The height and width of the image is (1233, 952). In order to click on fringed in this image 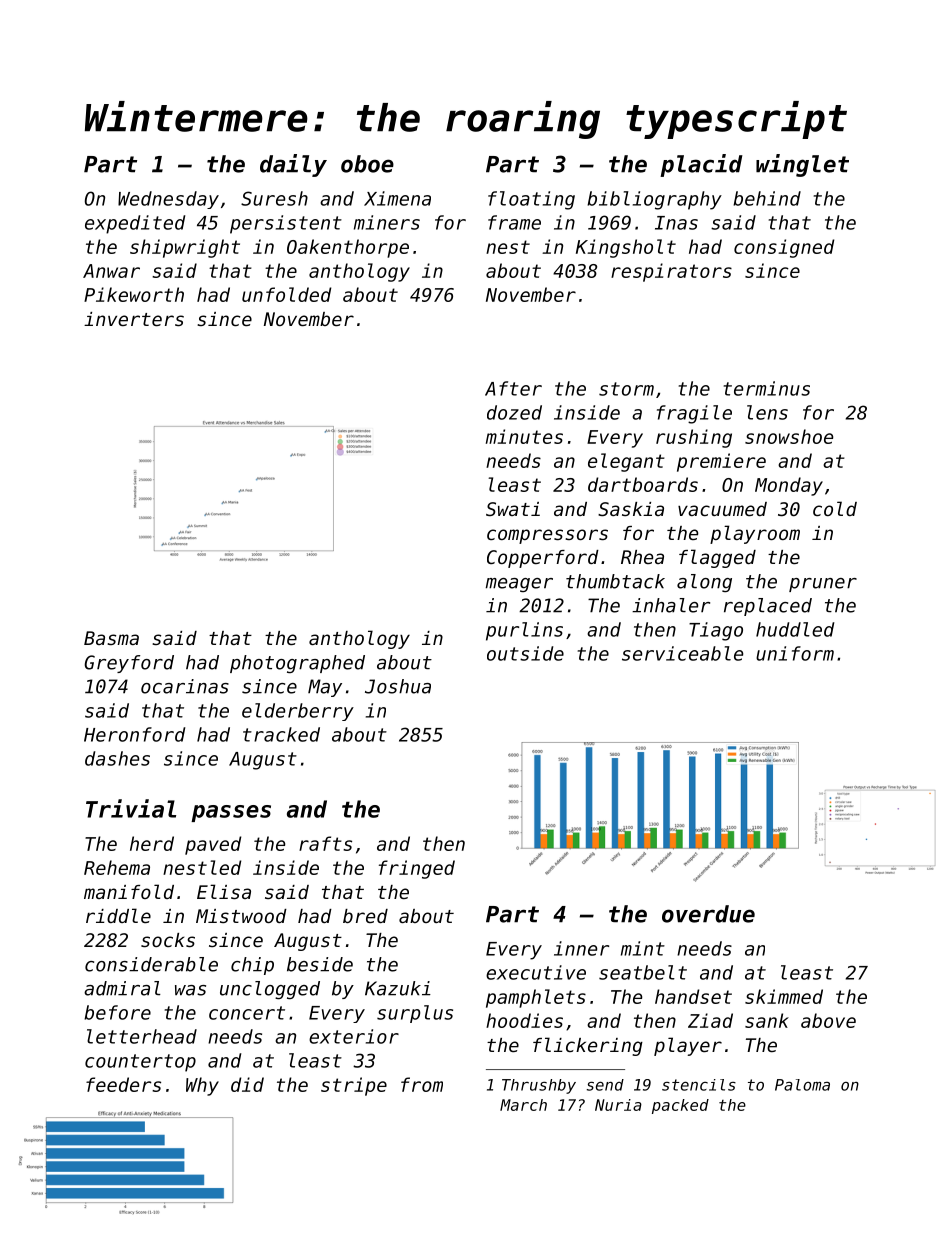, I will do `click(417, 869)`.
